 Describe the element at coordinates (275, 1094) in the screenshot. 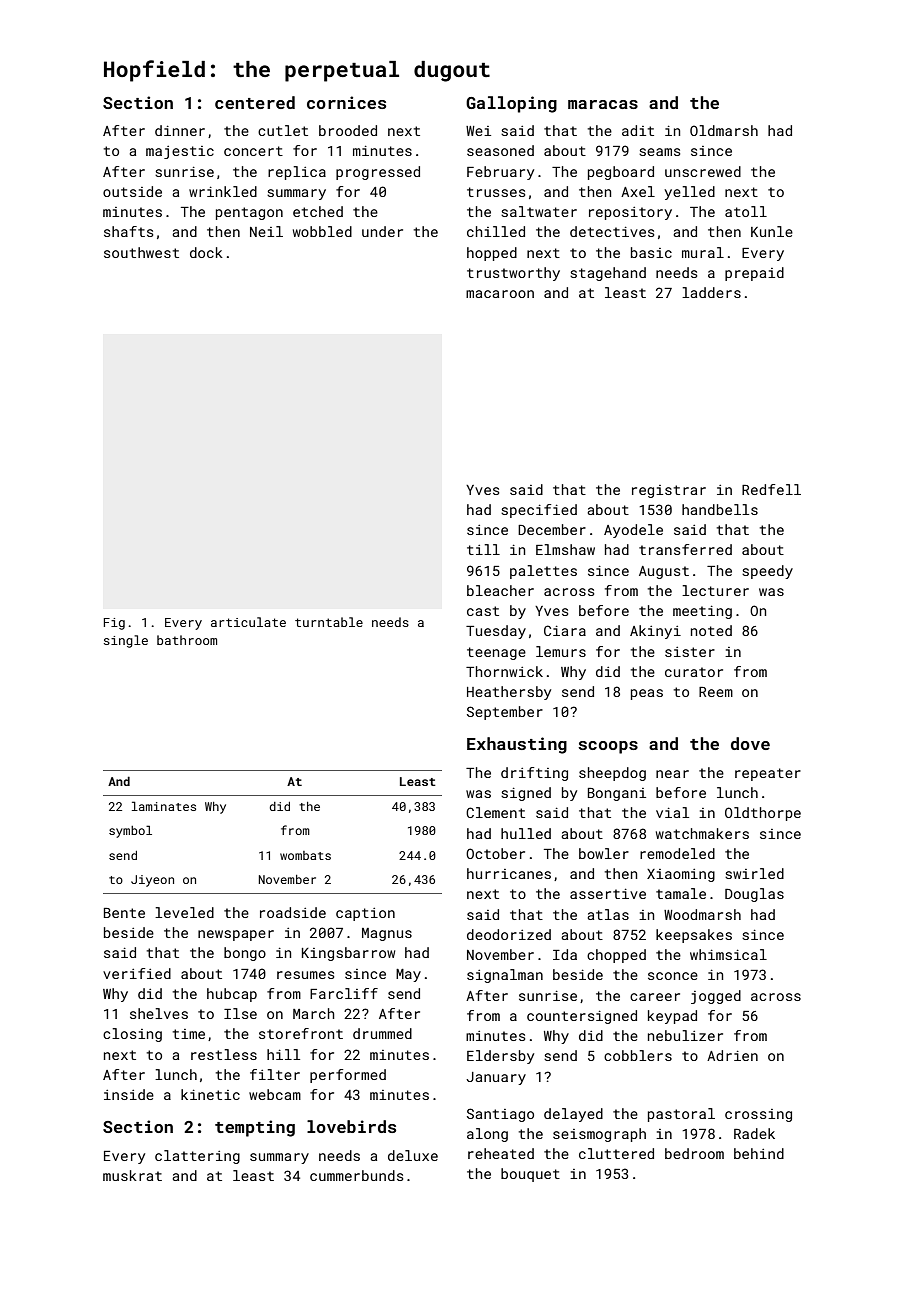

I see `webcam` at that location.
